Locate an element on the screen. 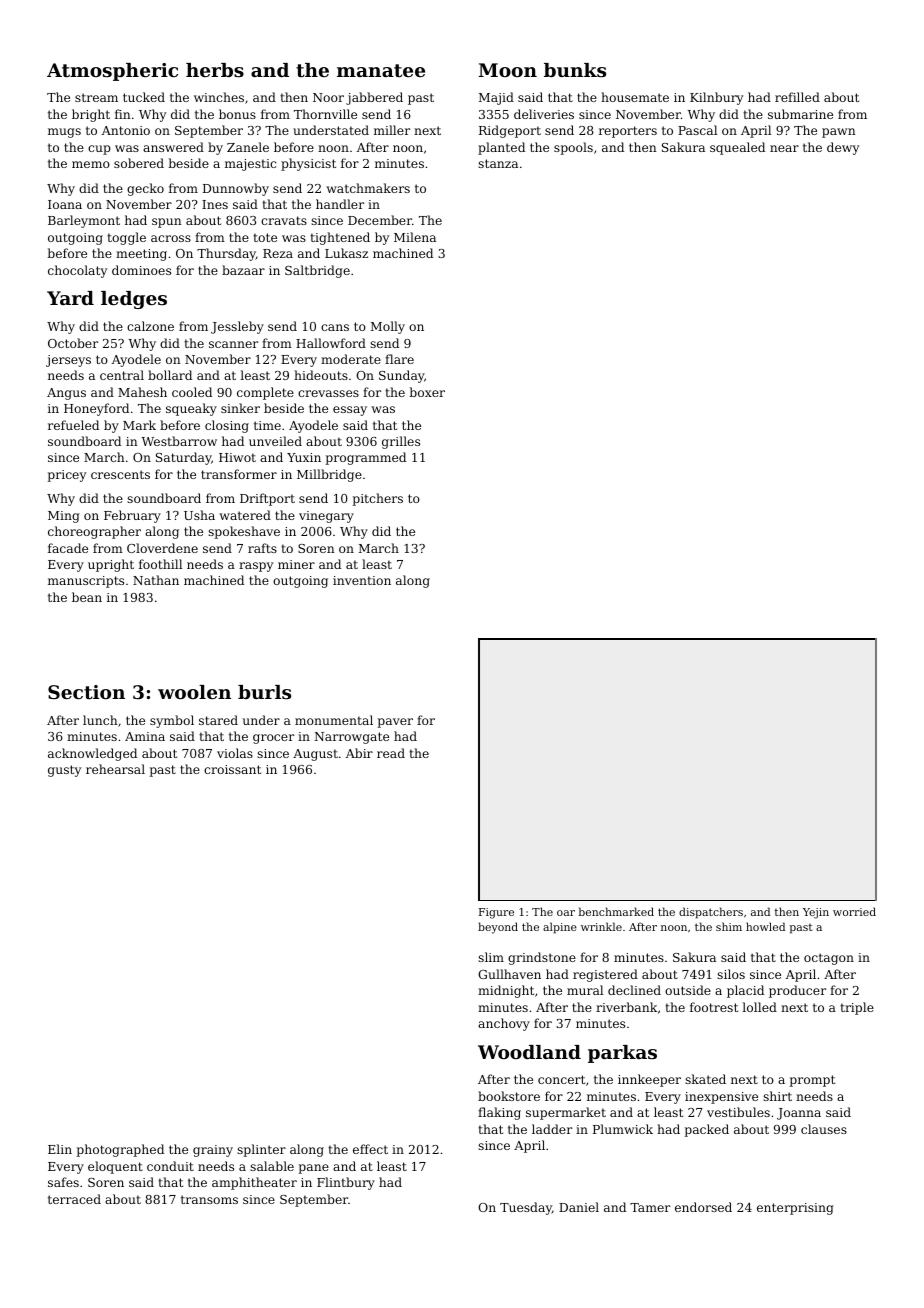 The width and height of the screenshot is (924, 1308). Yejin is located at coordinates (816, 913).
